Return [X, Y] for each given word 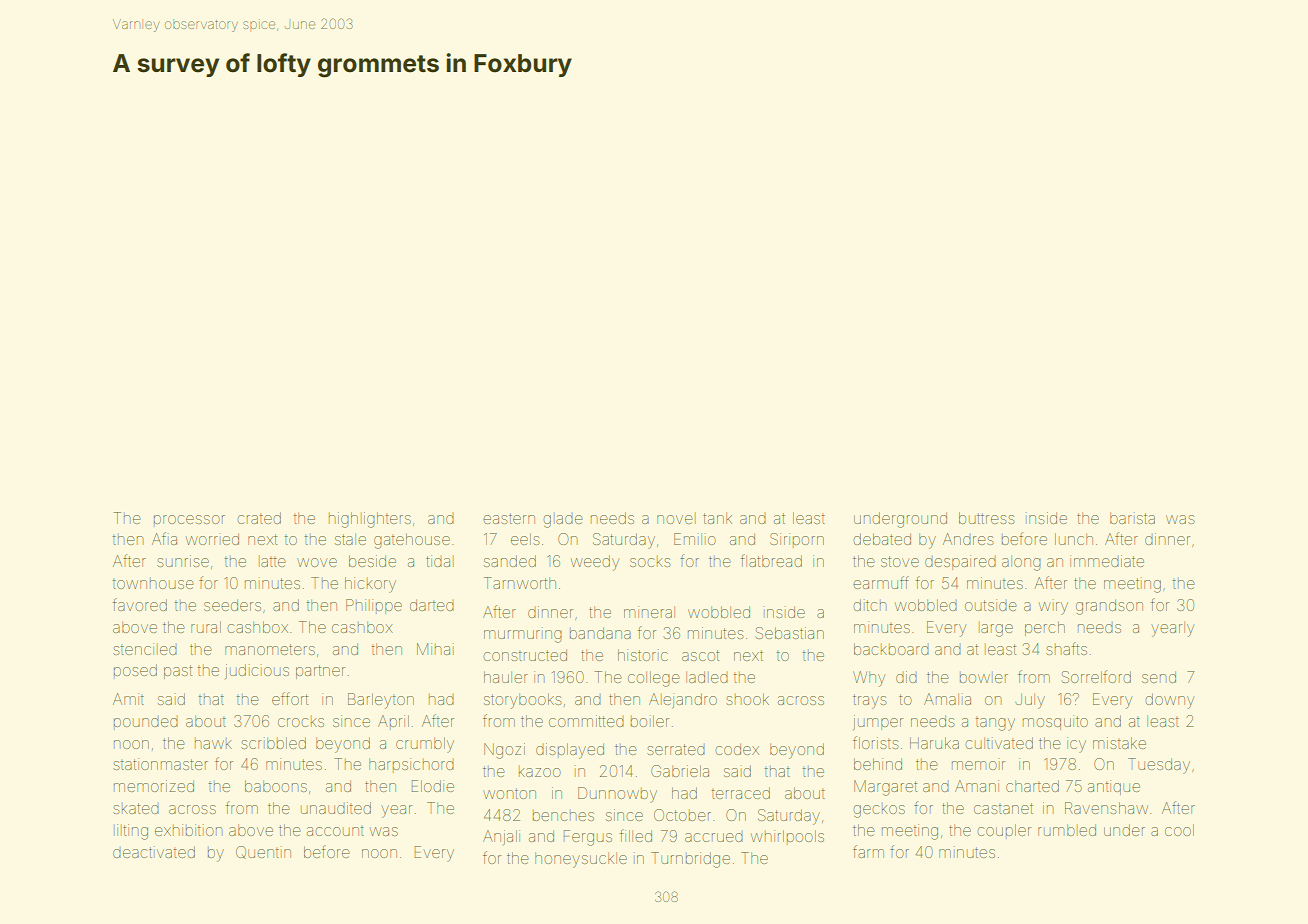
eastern [509, 518]
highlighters [370, 520]
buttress [986, 518]
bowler [984, 678]
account [335, 831]
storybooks [522, 701]
